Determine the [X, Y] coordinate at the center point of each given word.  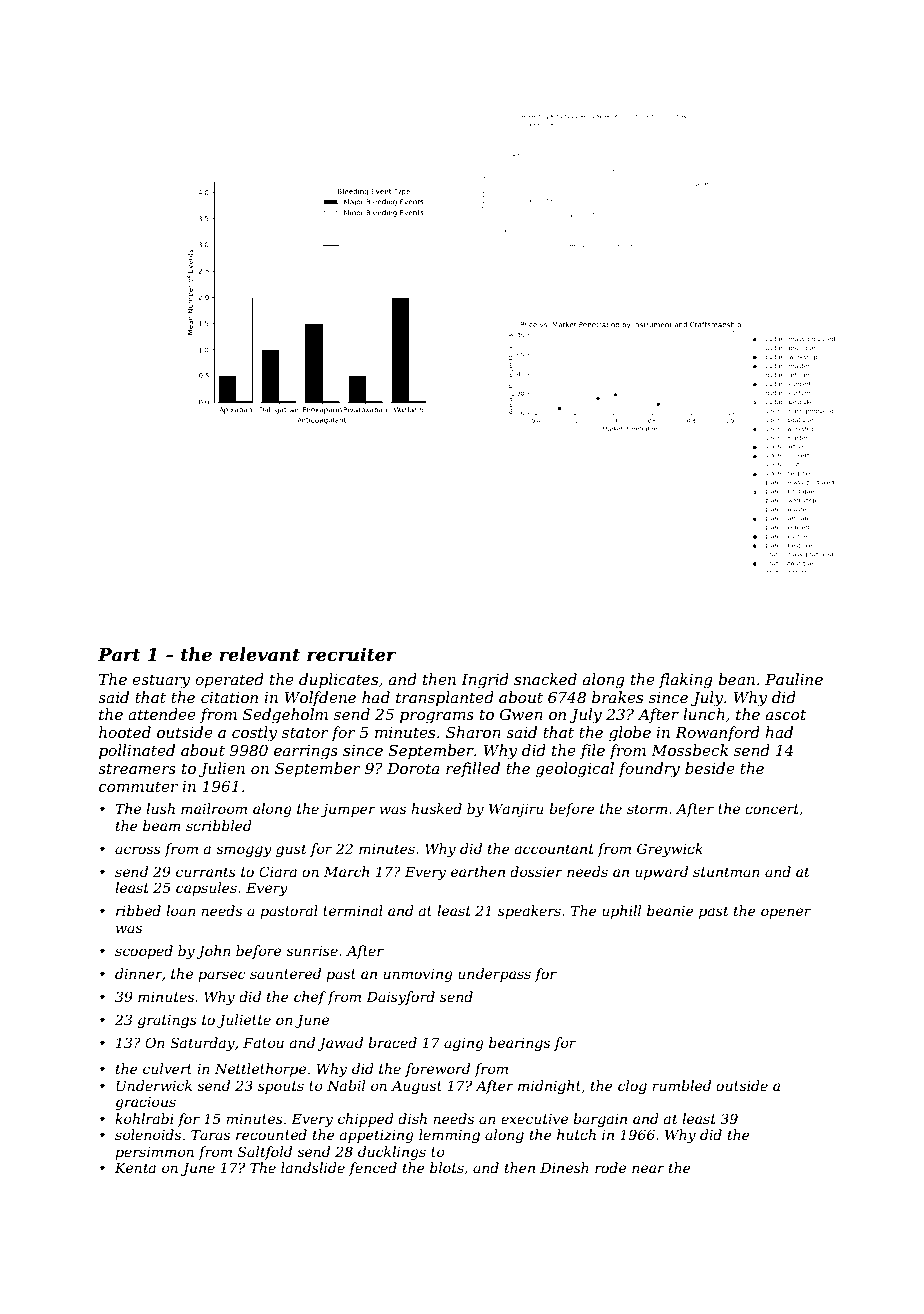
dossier [536, 871]
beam [162, 825]
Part [119, 655]
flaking [686, 681]
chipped [366, 1120]
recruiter [352, 654]
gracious [145, 1103]
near [648, 1169]
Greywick [670, 850]
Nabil [346, 1085]
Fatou [263, 1042]
